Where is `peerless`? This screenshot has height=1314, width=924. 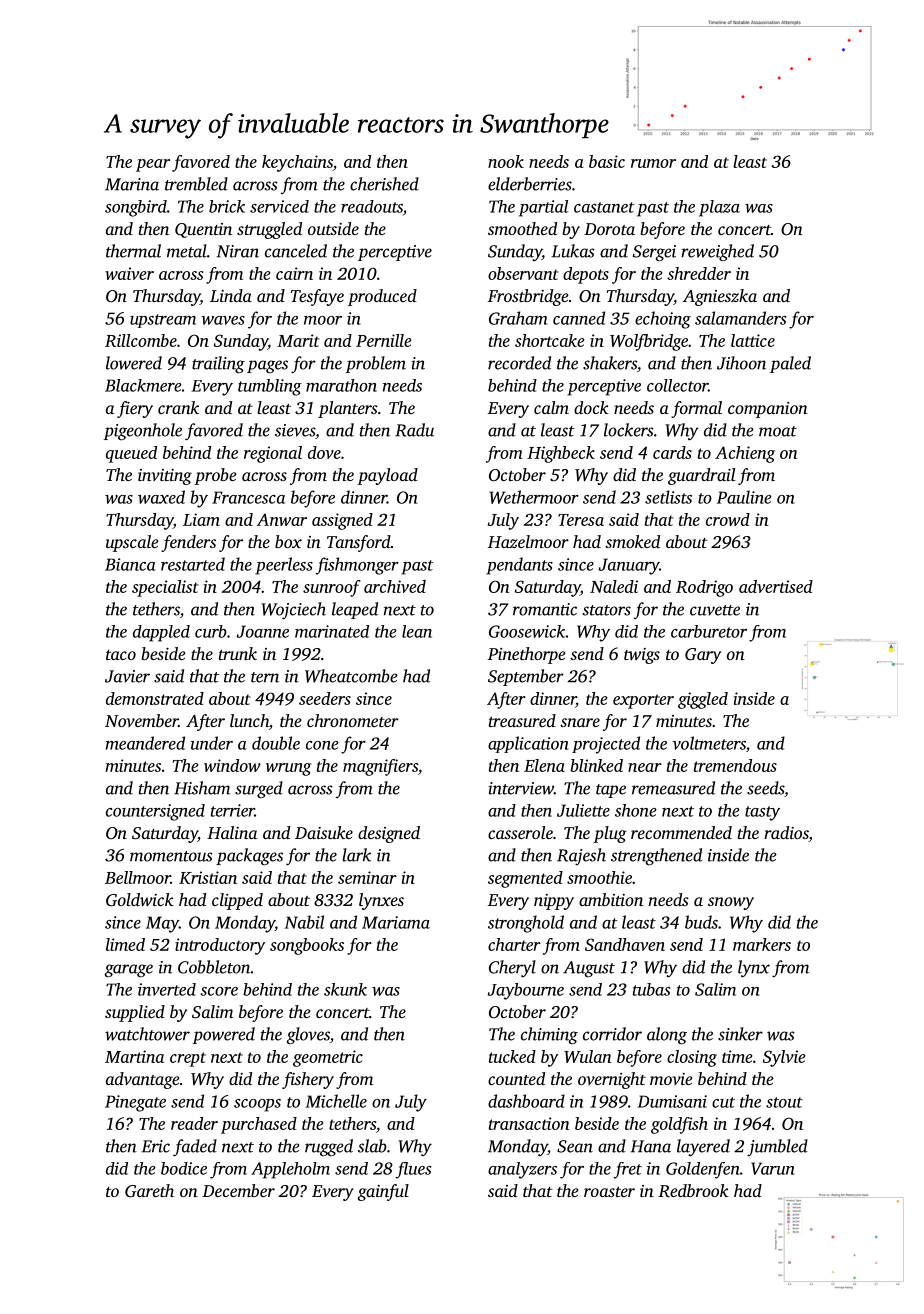
peerless is located at coordinates (284, 566).
